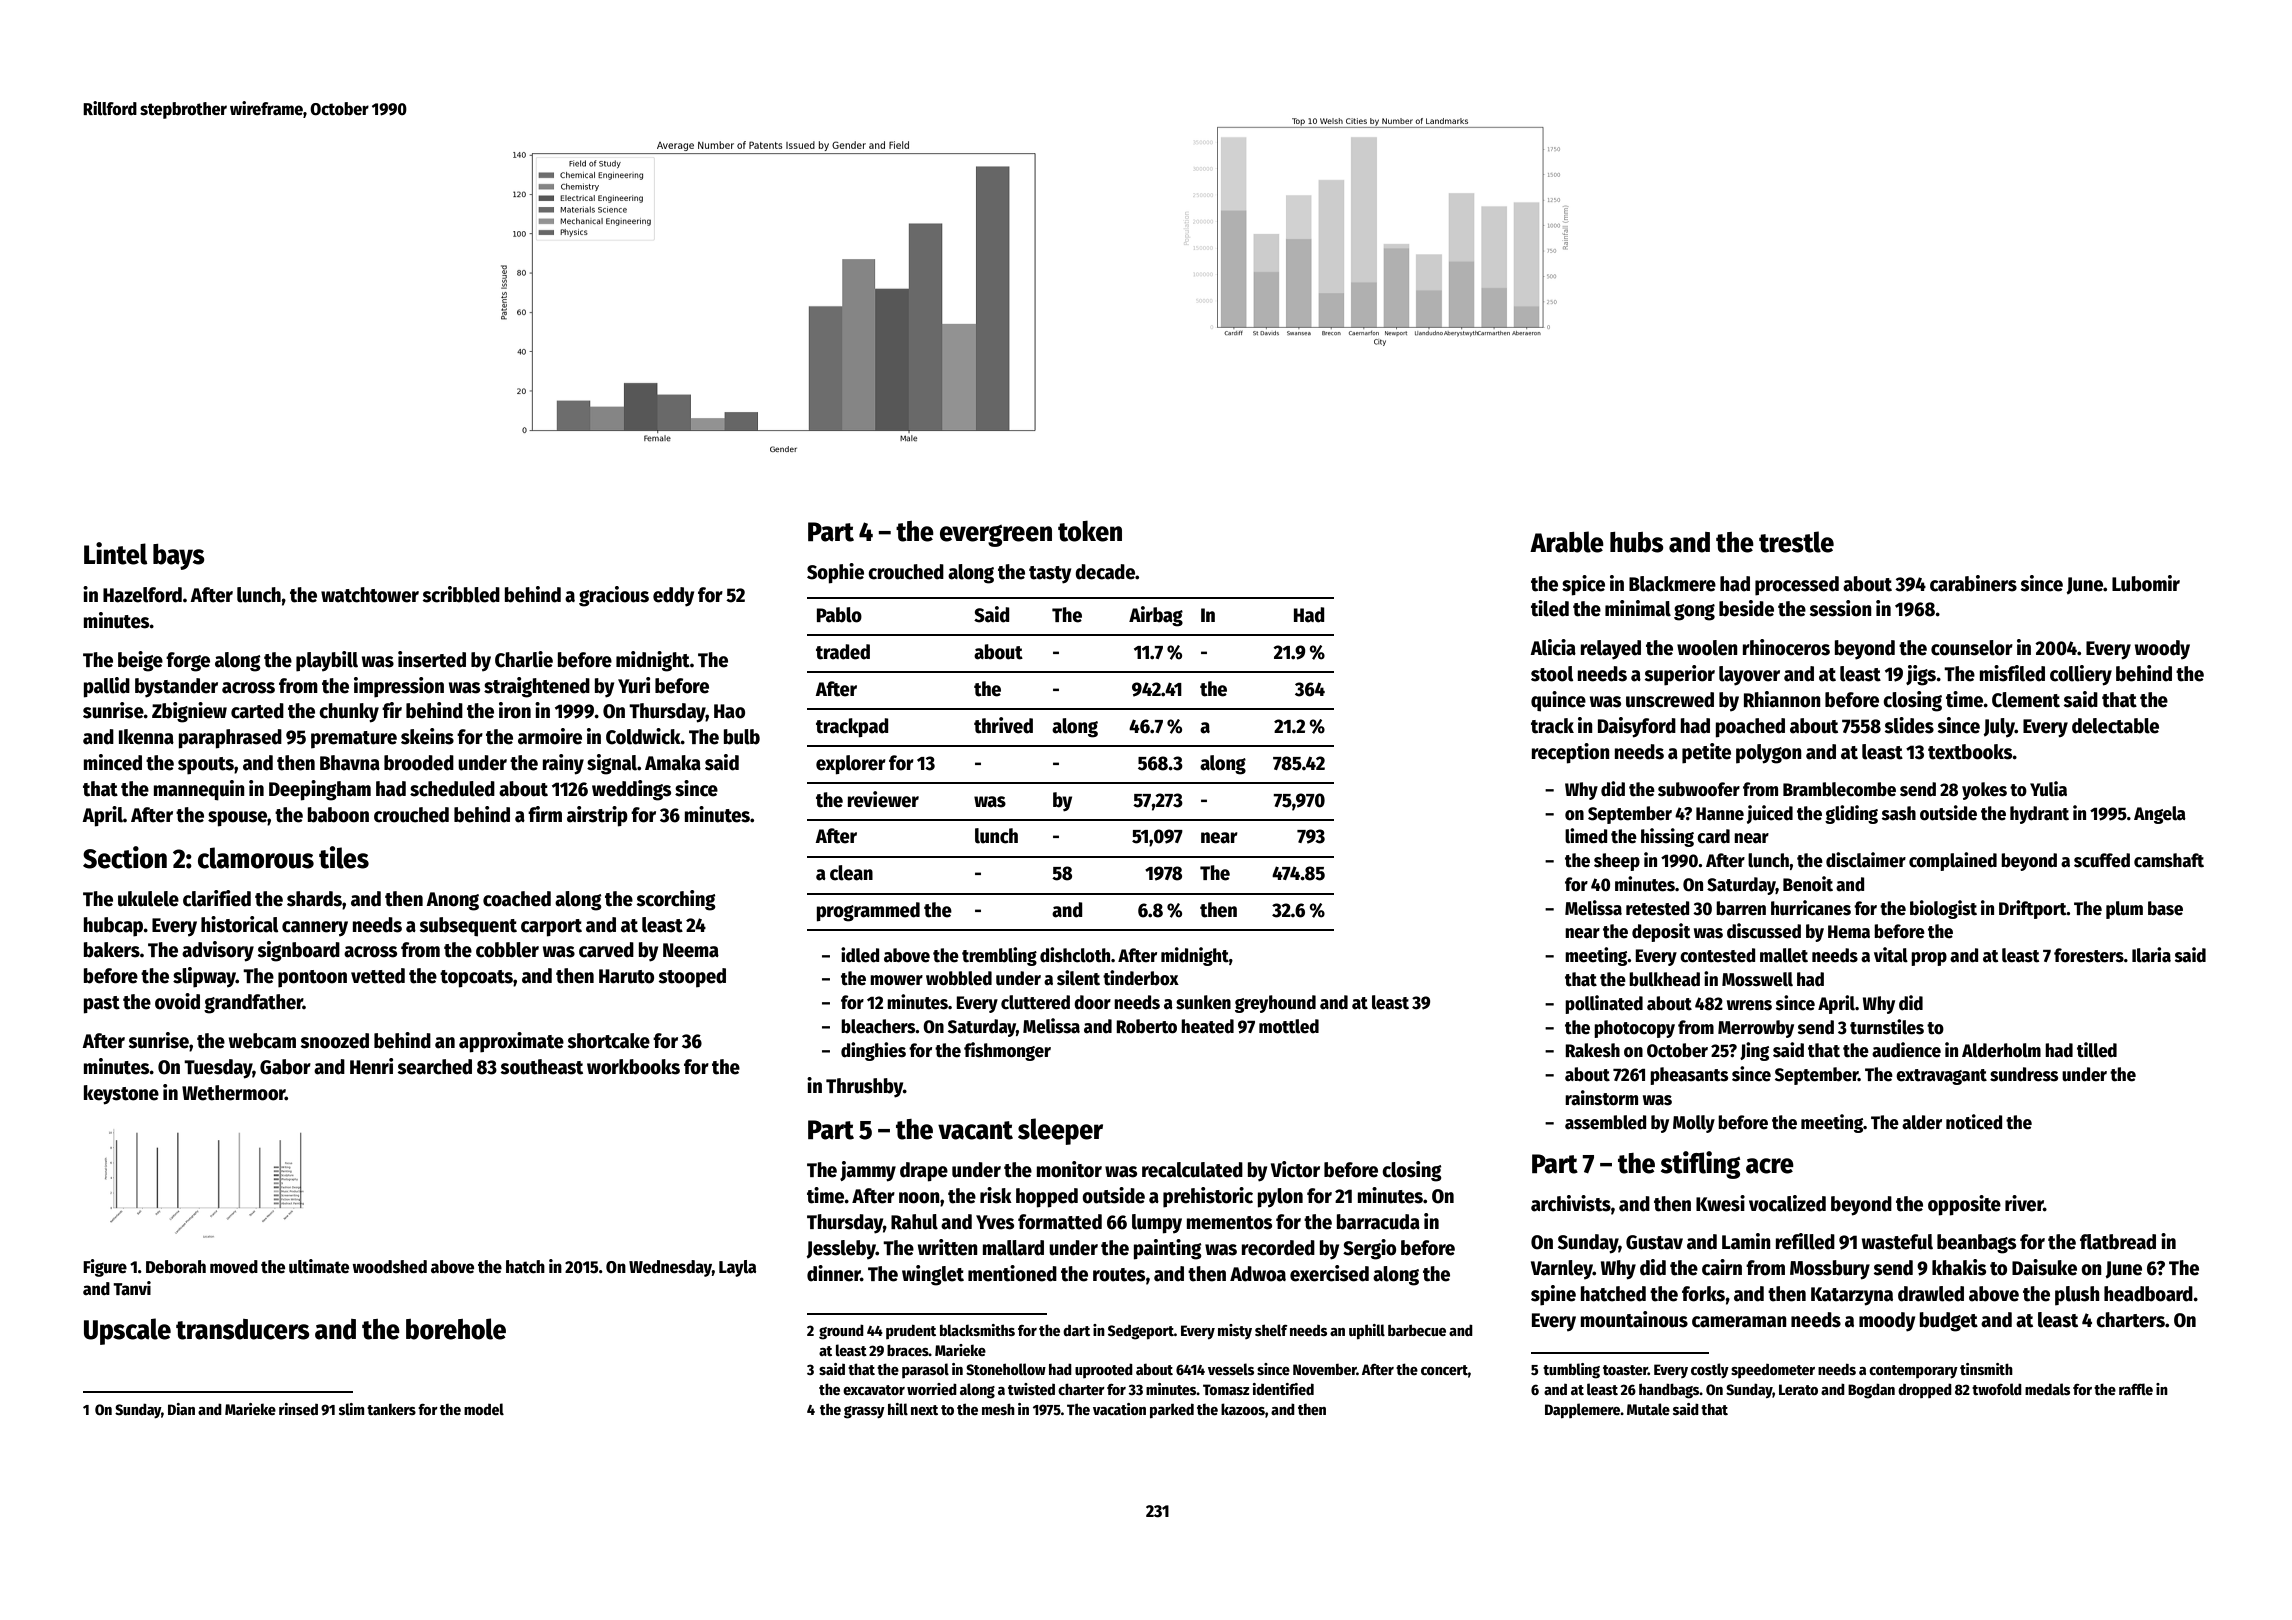 The width and height of the screenshot is (2292, 1620). Describe the element at coordinates (298, 1409) in the screenshot. I see `rinsed` at that location.
